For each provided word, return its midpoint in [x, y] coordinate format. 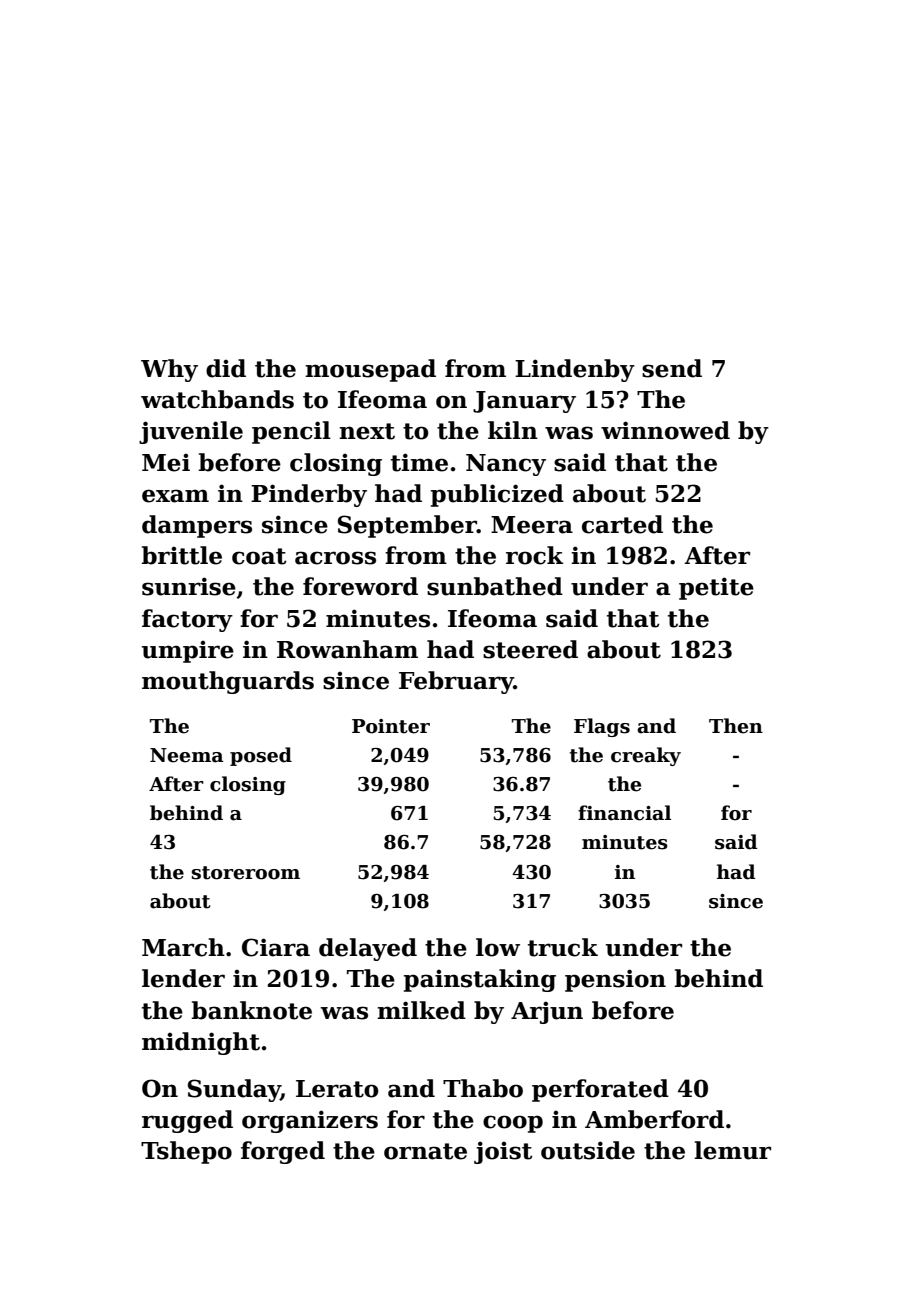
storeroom [246, 873]
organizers [310, 1121]
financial [624, 813]
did [226, 368]
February [456, 682]
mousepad [370, 370]
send [672, 368]
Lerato [337, 1089]
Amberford [654, 1119]
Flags [602, 727]
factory [187, 620]
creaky [646, 756]
